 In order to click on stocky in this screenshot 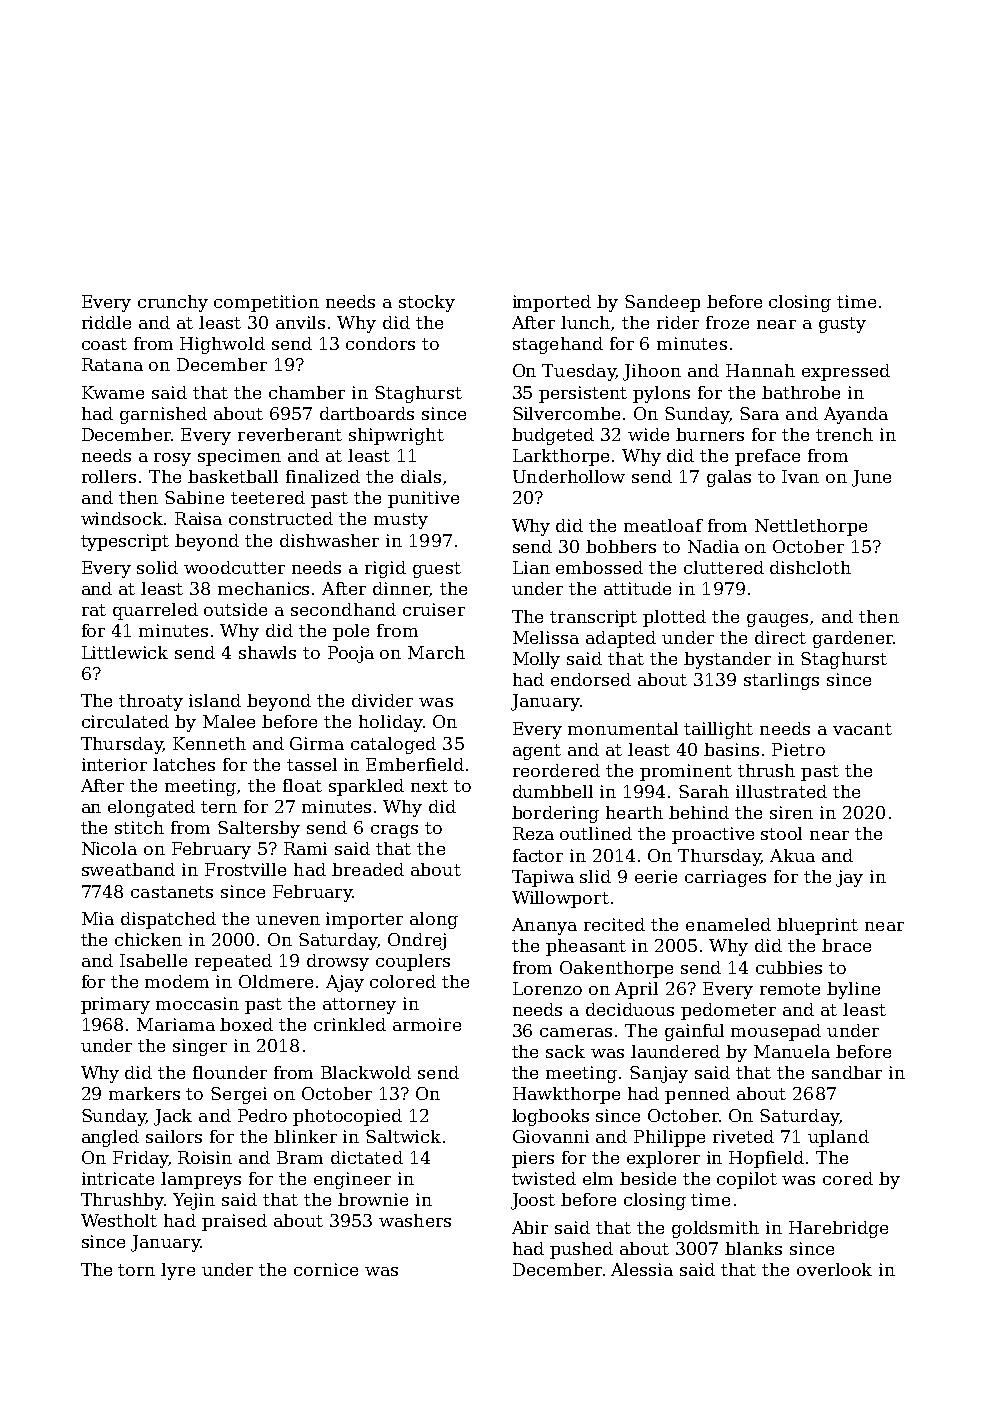, I will do `click(427, 303)`.
